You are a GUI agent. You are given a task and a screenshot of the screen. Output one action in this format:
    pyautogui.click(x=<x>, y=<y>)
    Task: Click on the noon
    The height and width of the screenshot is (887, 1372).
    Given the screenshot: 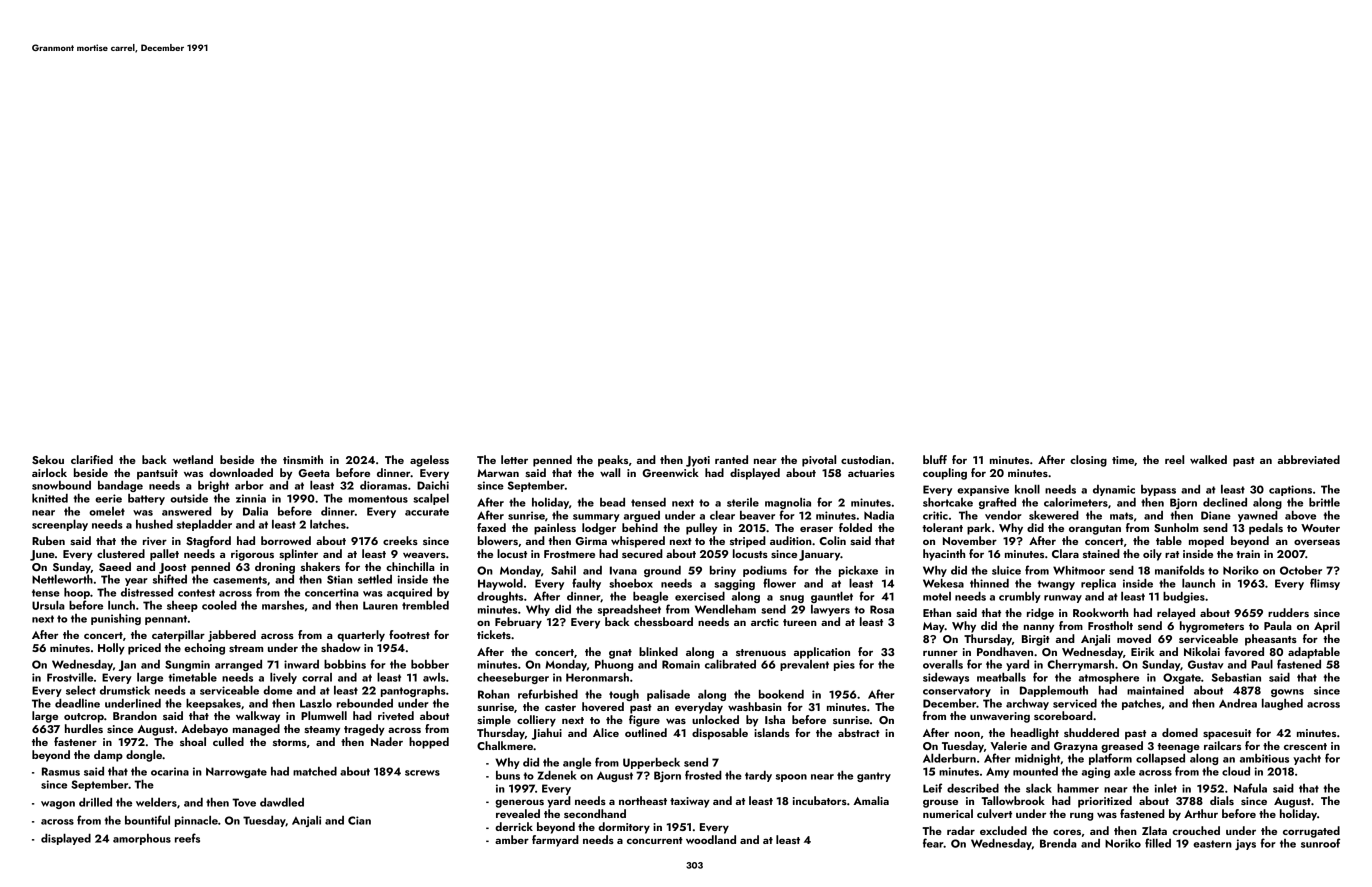 What is the action you would take?
    pyautogui.click(x=967, y=734)
